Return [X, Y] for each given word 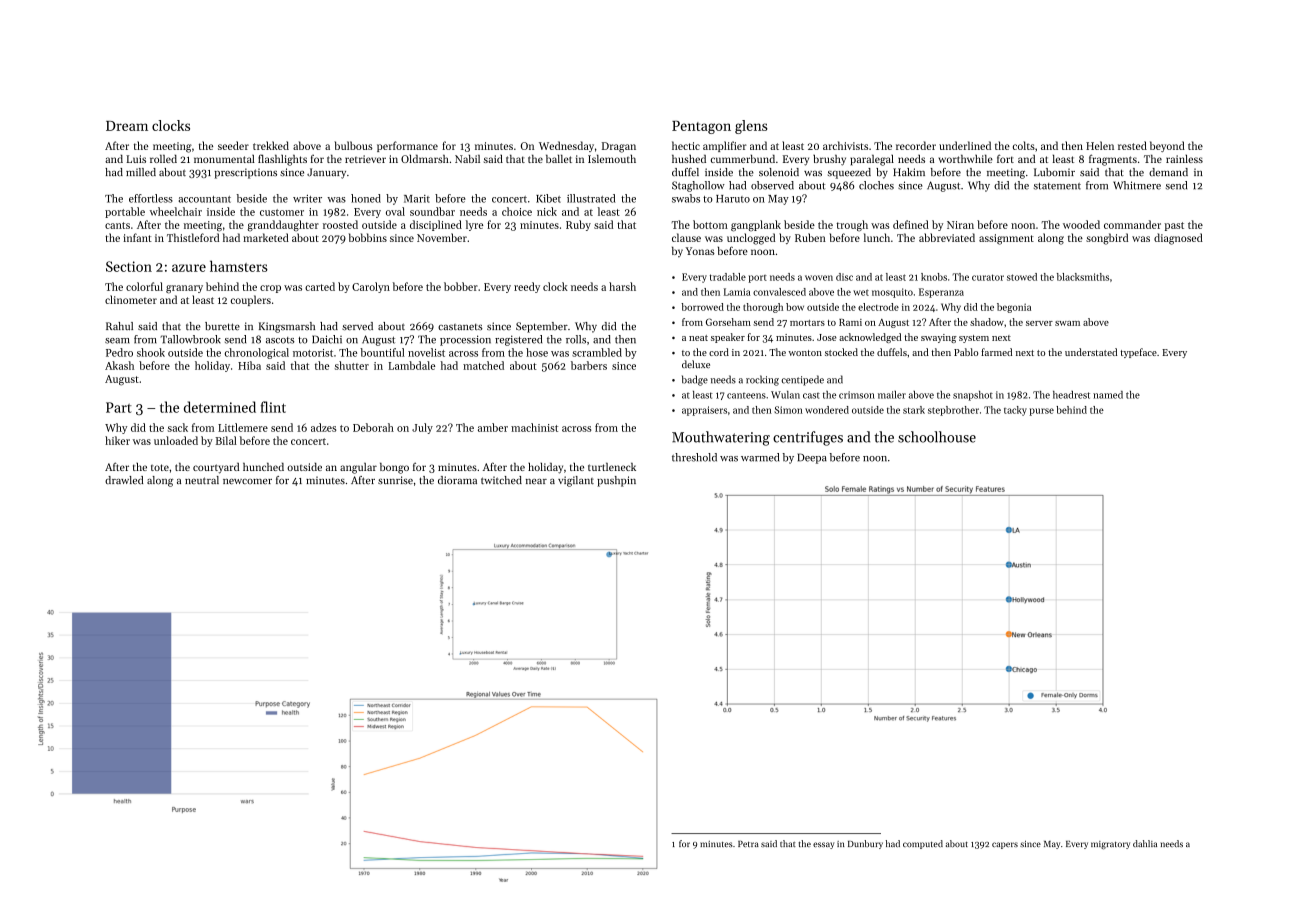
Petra [748, 844]
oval [395, 211]
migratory [1110, 845]
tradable [728, 277]
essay [823, 845]
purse [1042, 412]
